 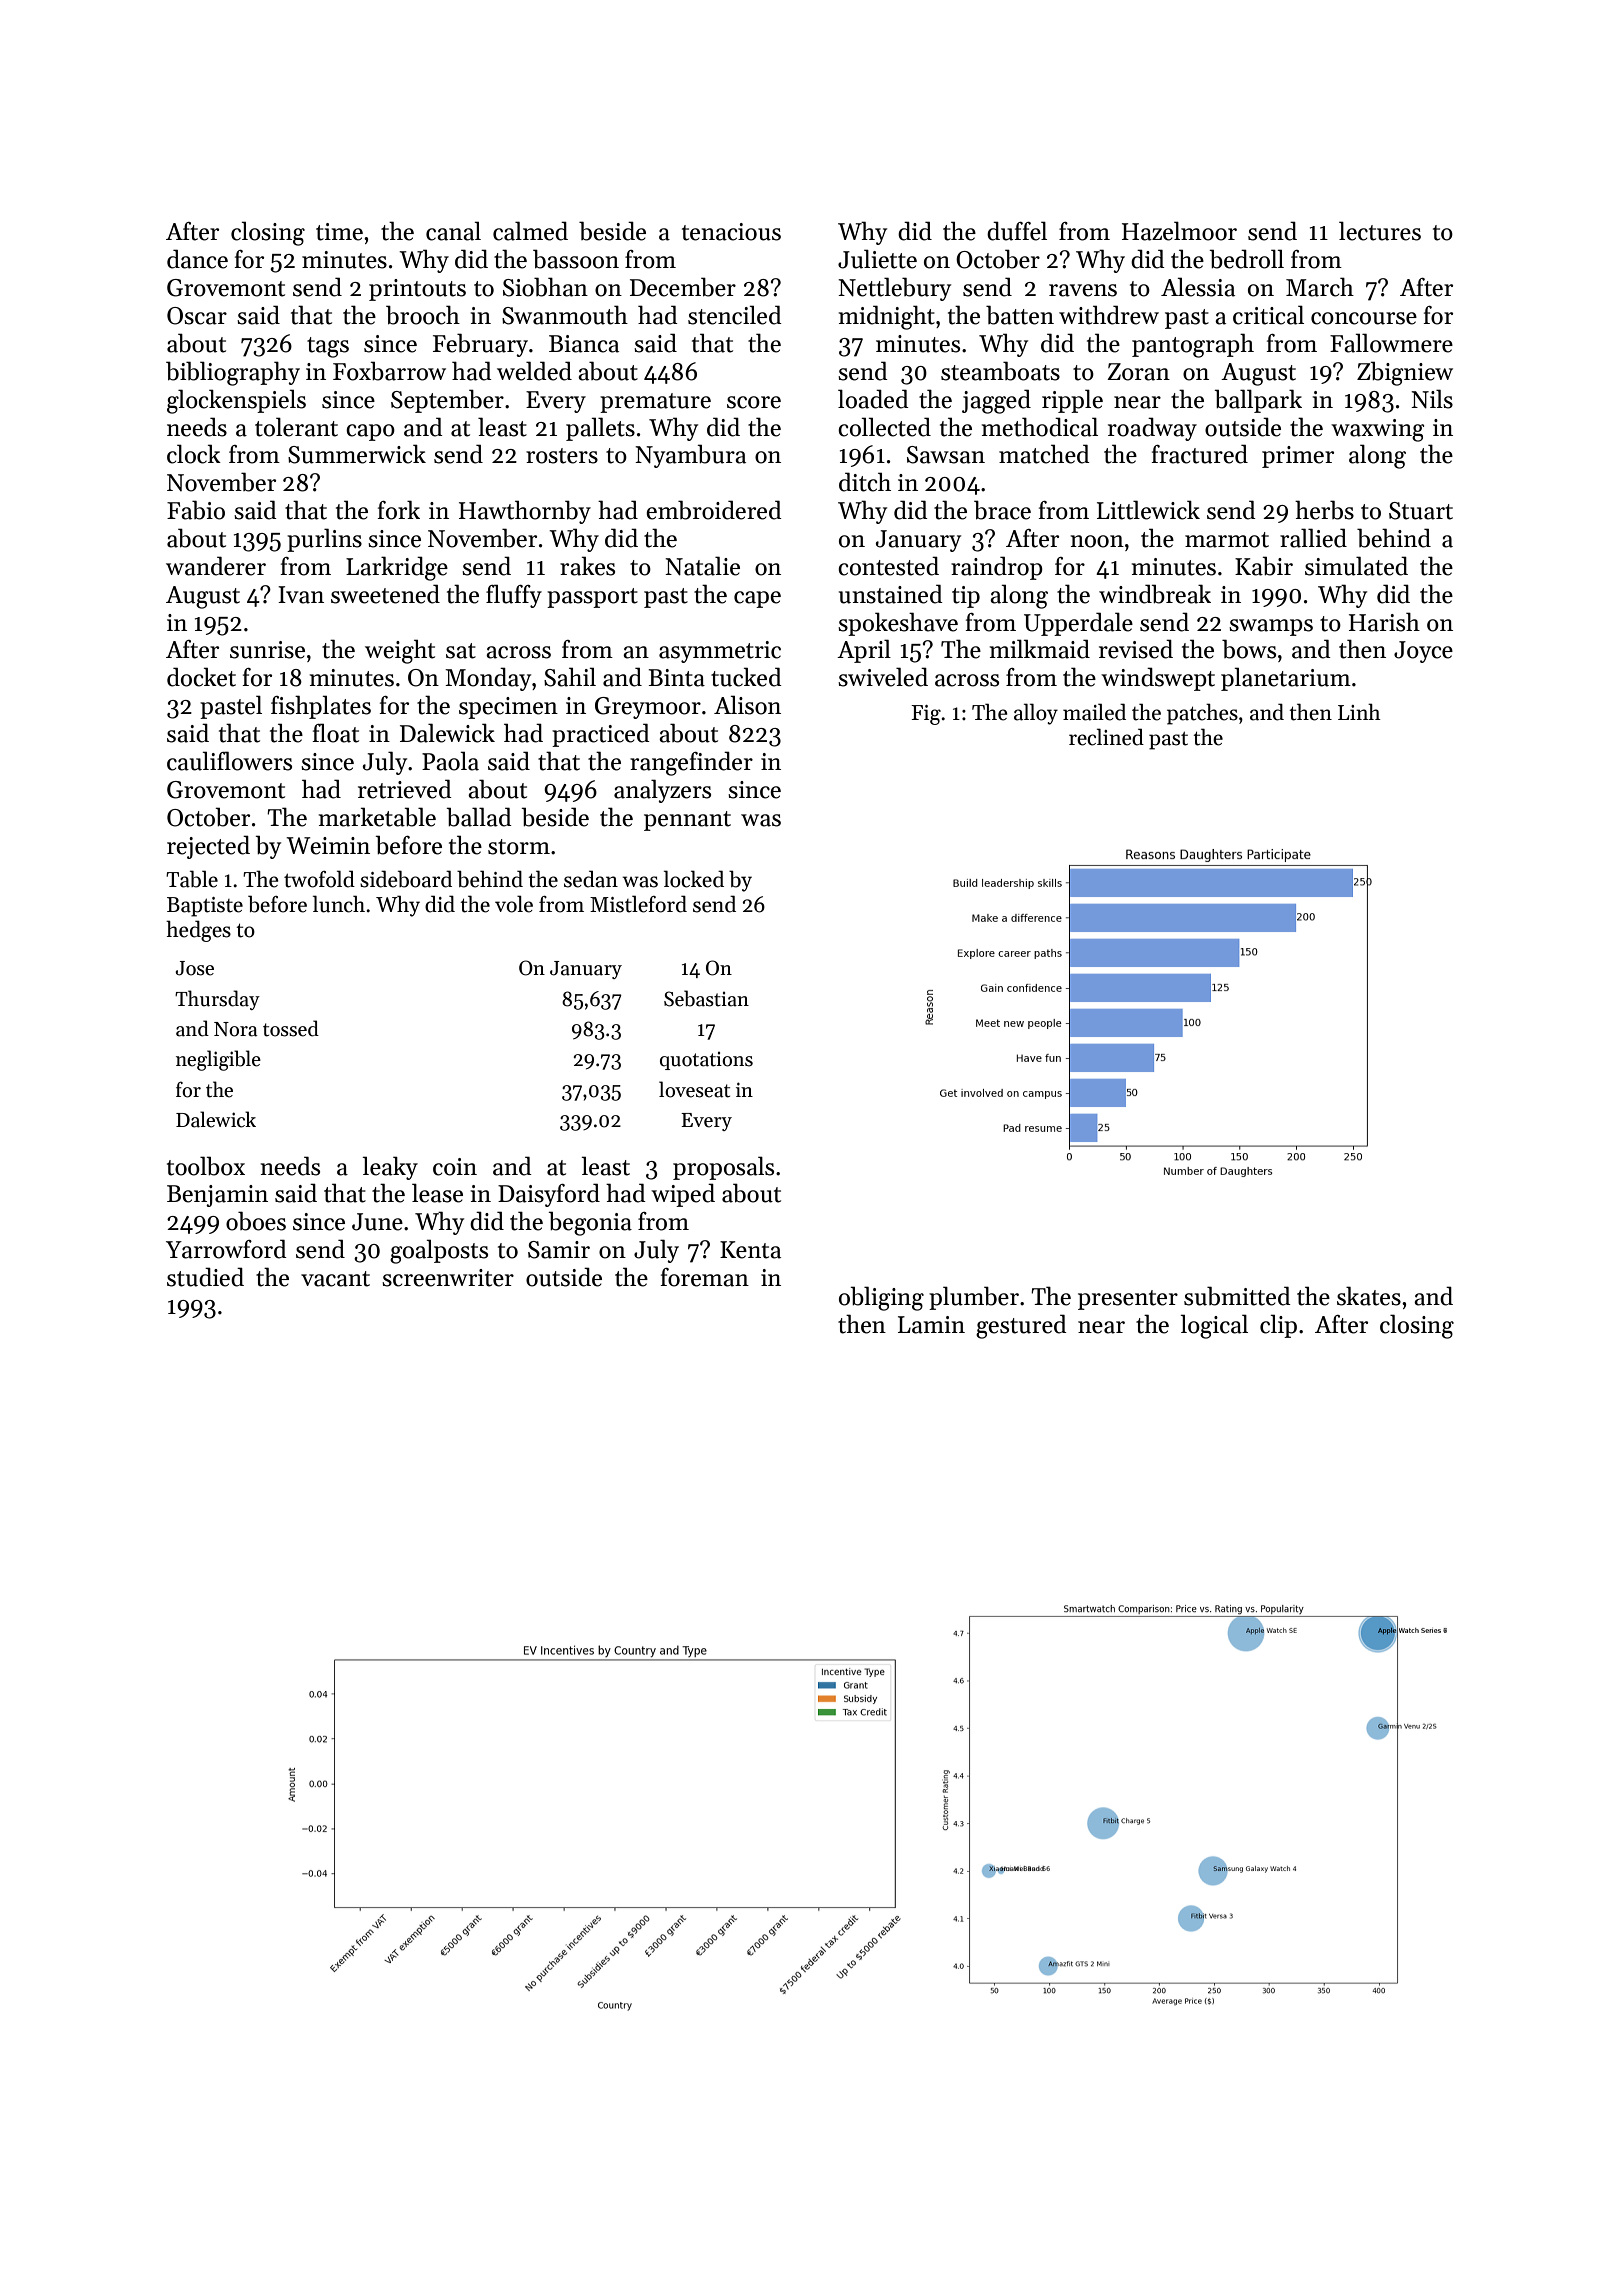 I want to click on Juliette, so click(x=877, y=259).
